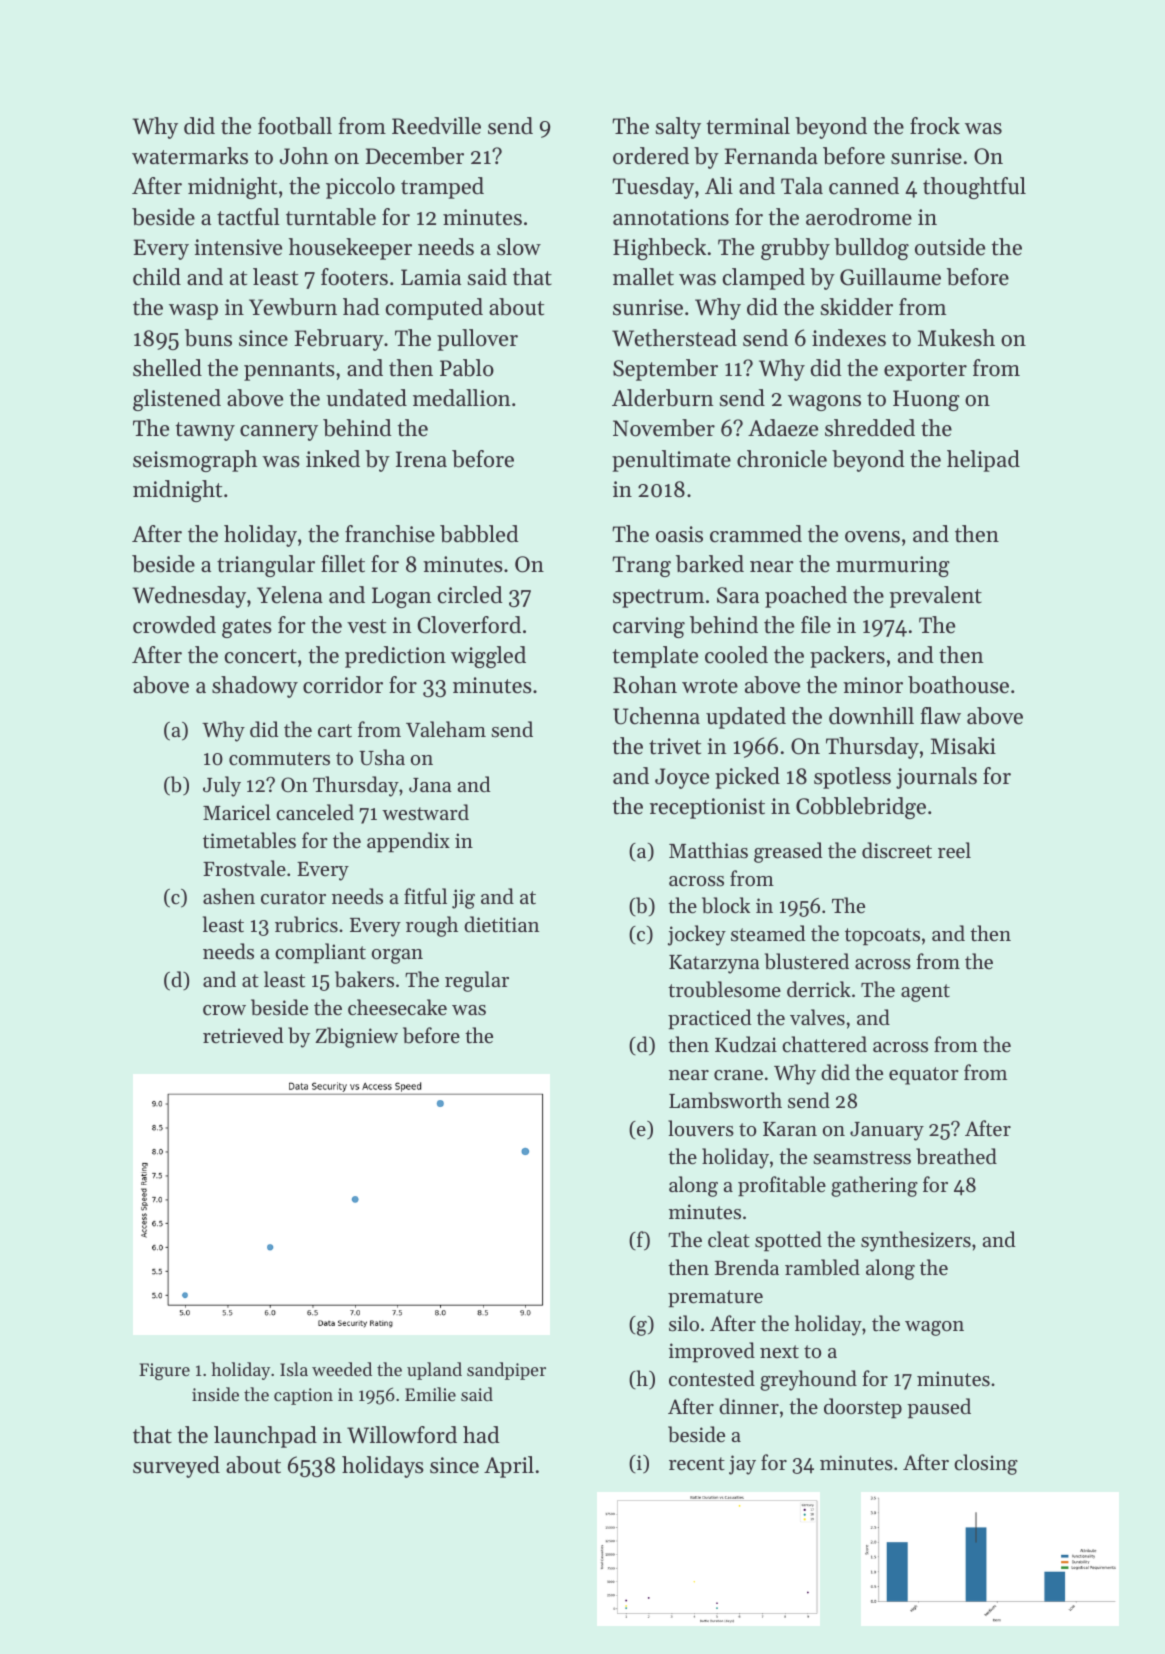 Image resolution: width=1165 pixels, height=1654 pixels. What do you see at coordinates (963, 746) in the screenshot?
I see `Misaki` at bounding box center [963, 746].
